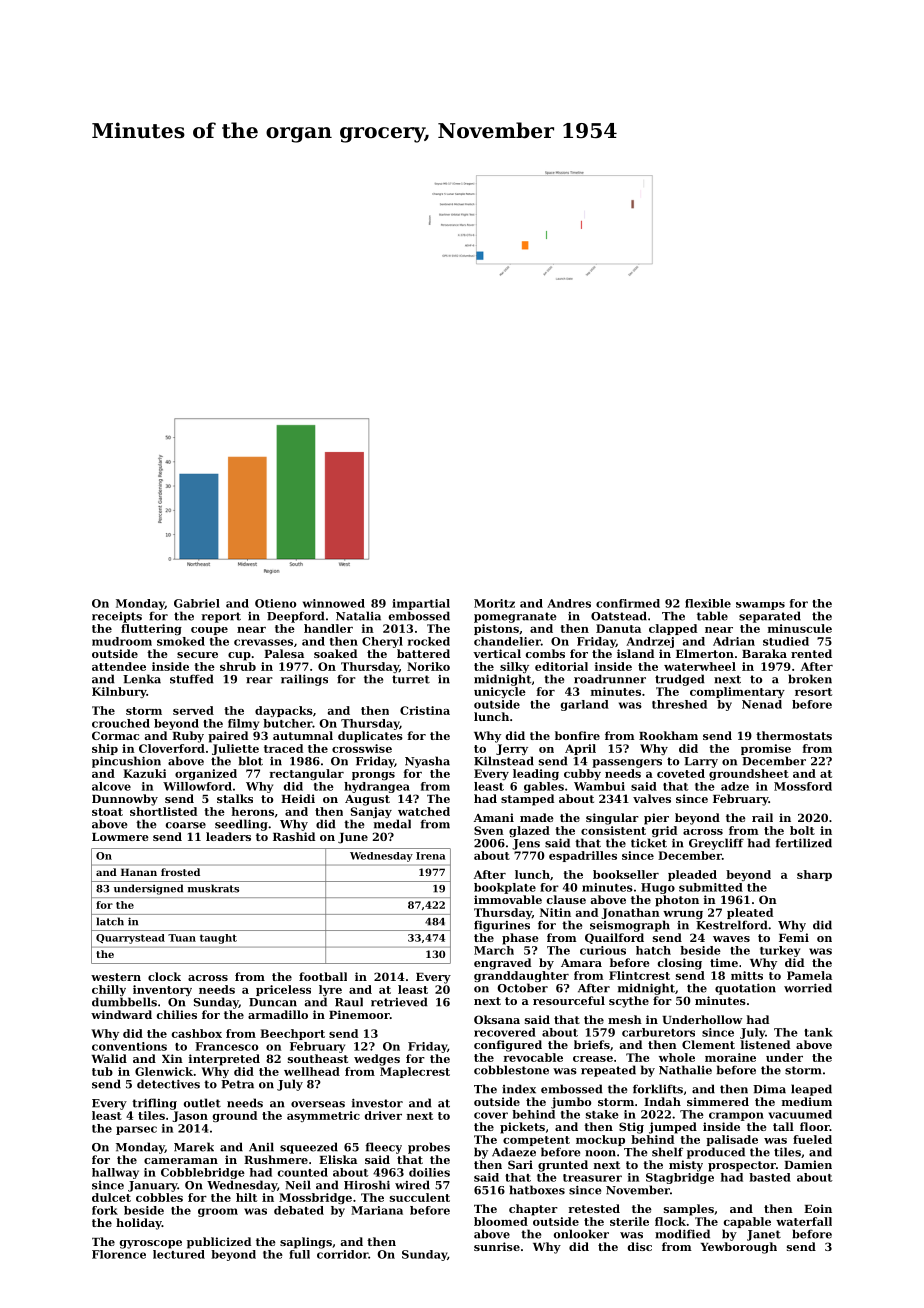 The width and height of the screenshot is (924, 1308). I want to click on impartial, so click(421, 604).
